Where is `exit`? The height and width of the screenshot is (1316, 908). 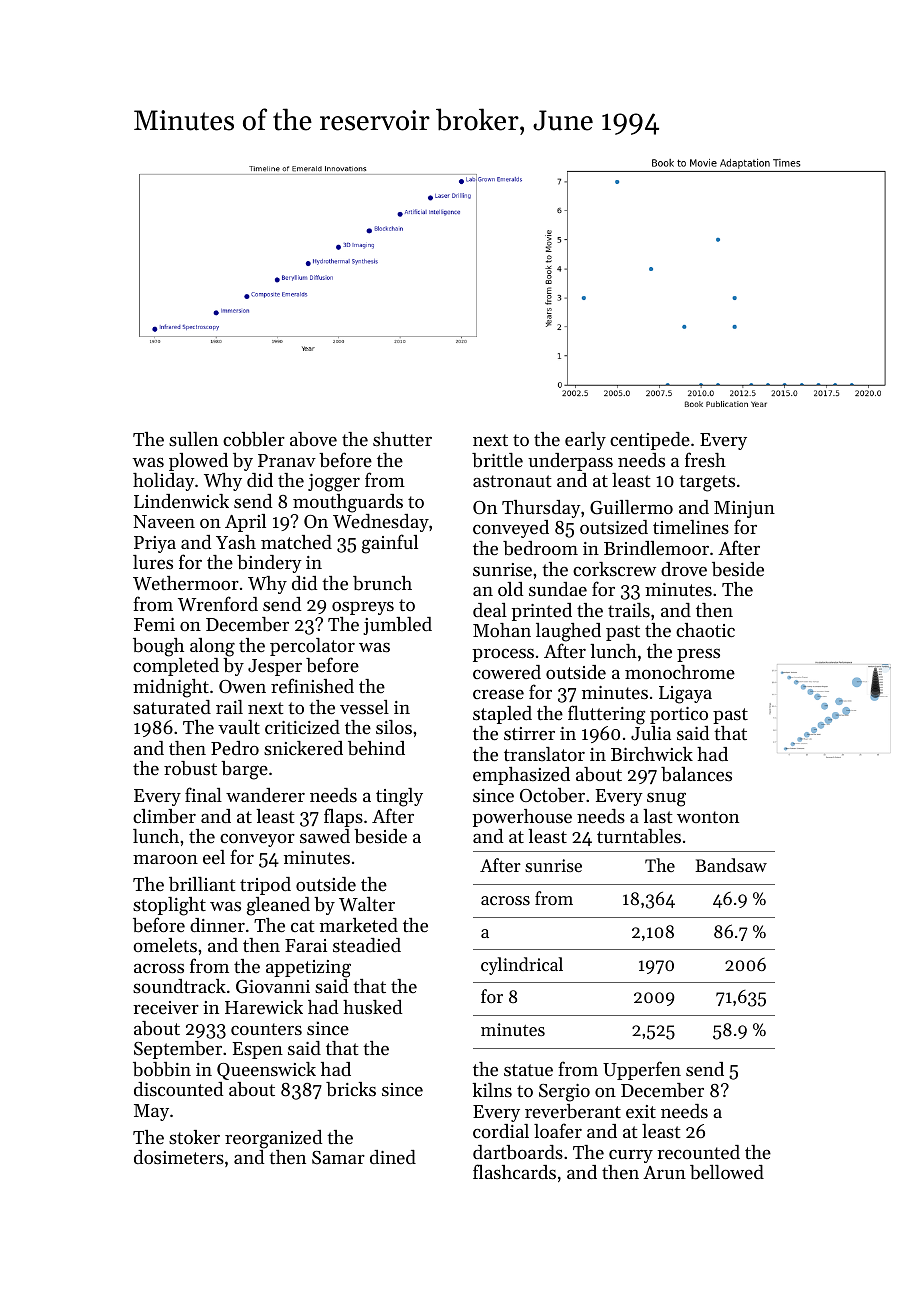
exit is located at coordinates (641, 1111).
